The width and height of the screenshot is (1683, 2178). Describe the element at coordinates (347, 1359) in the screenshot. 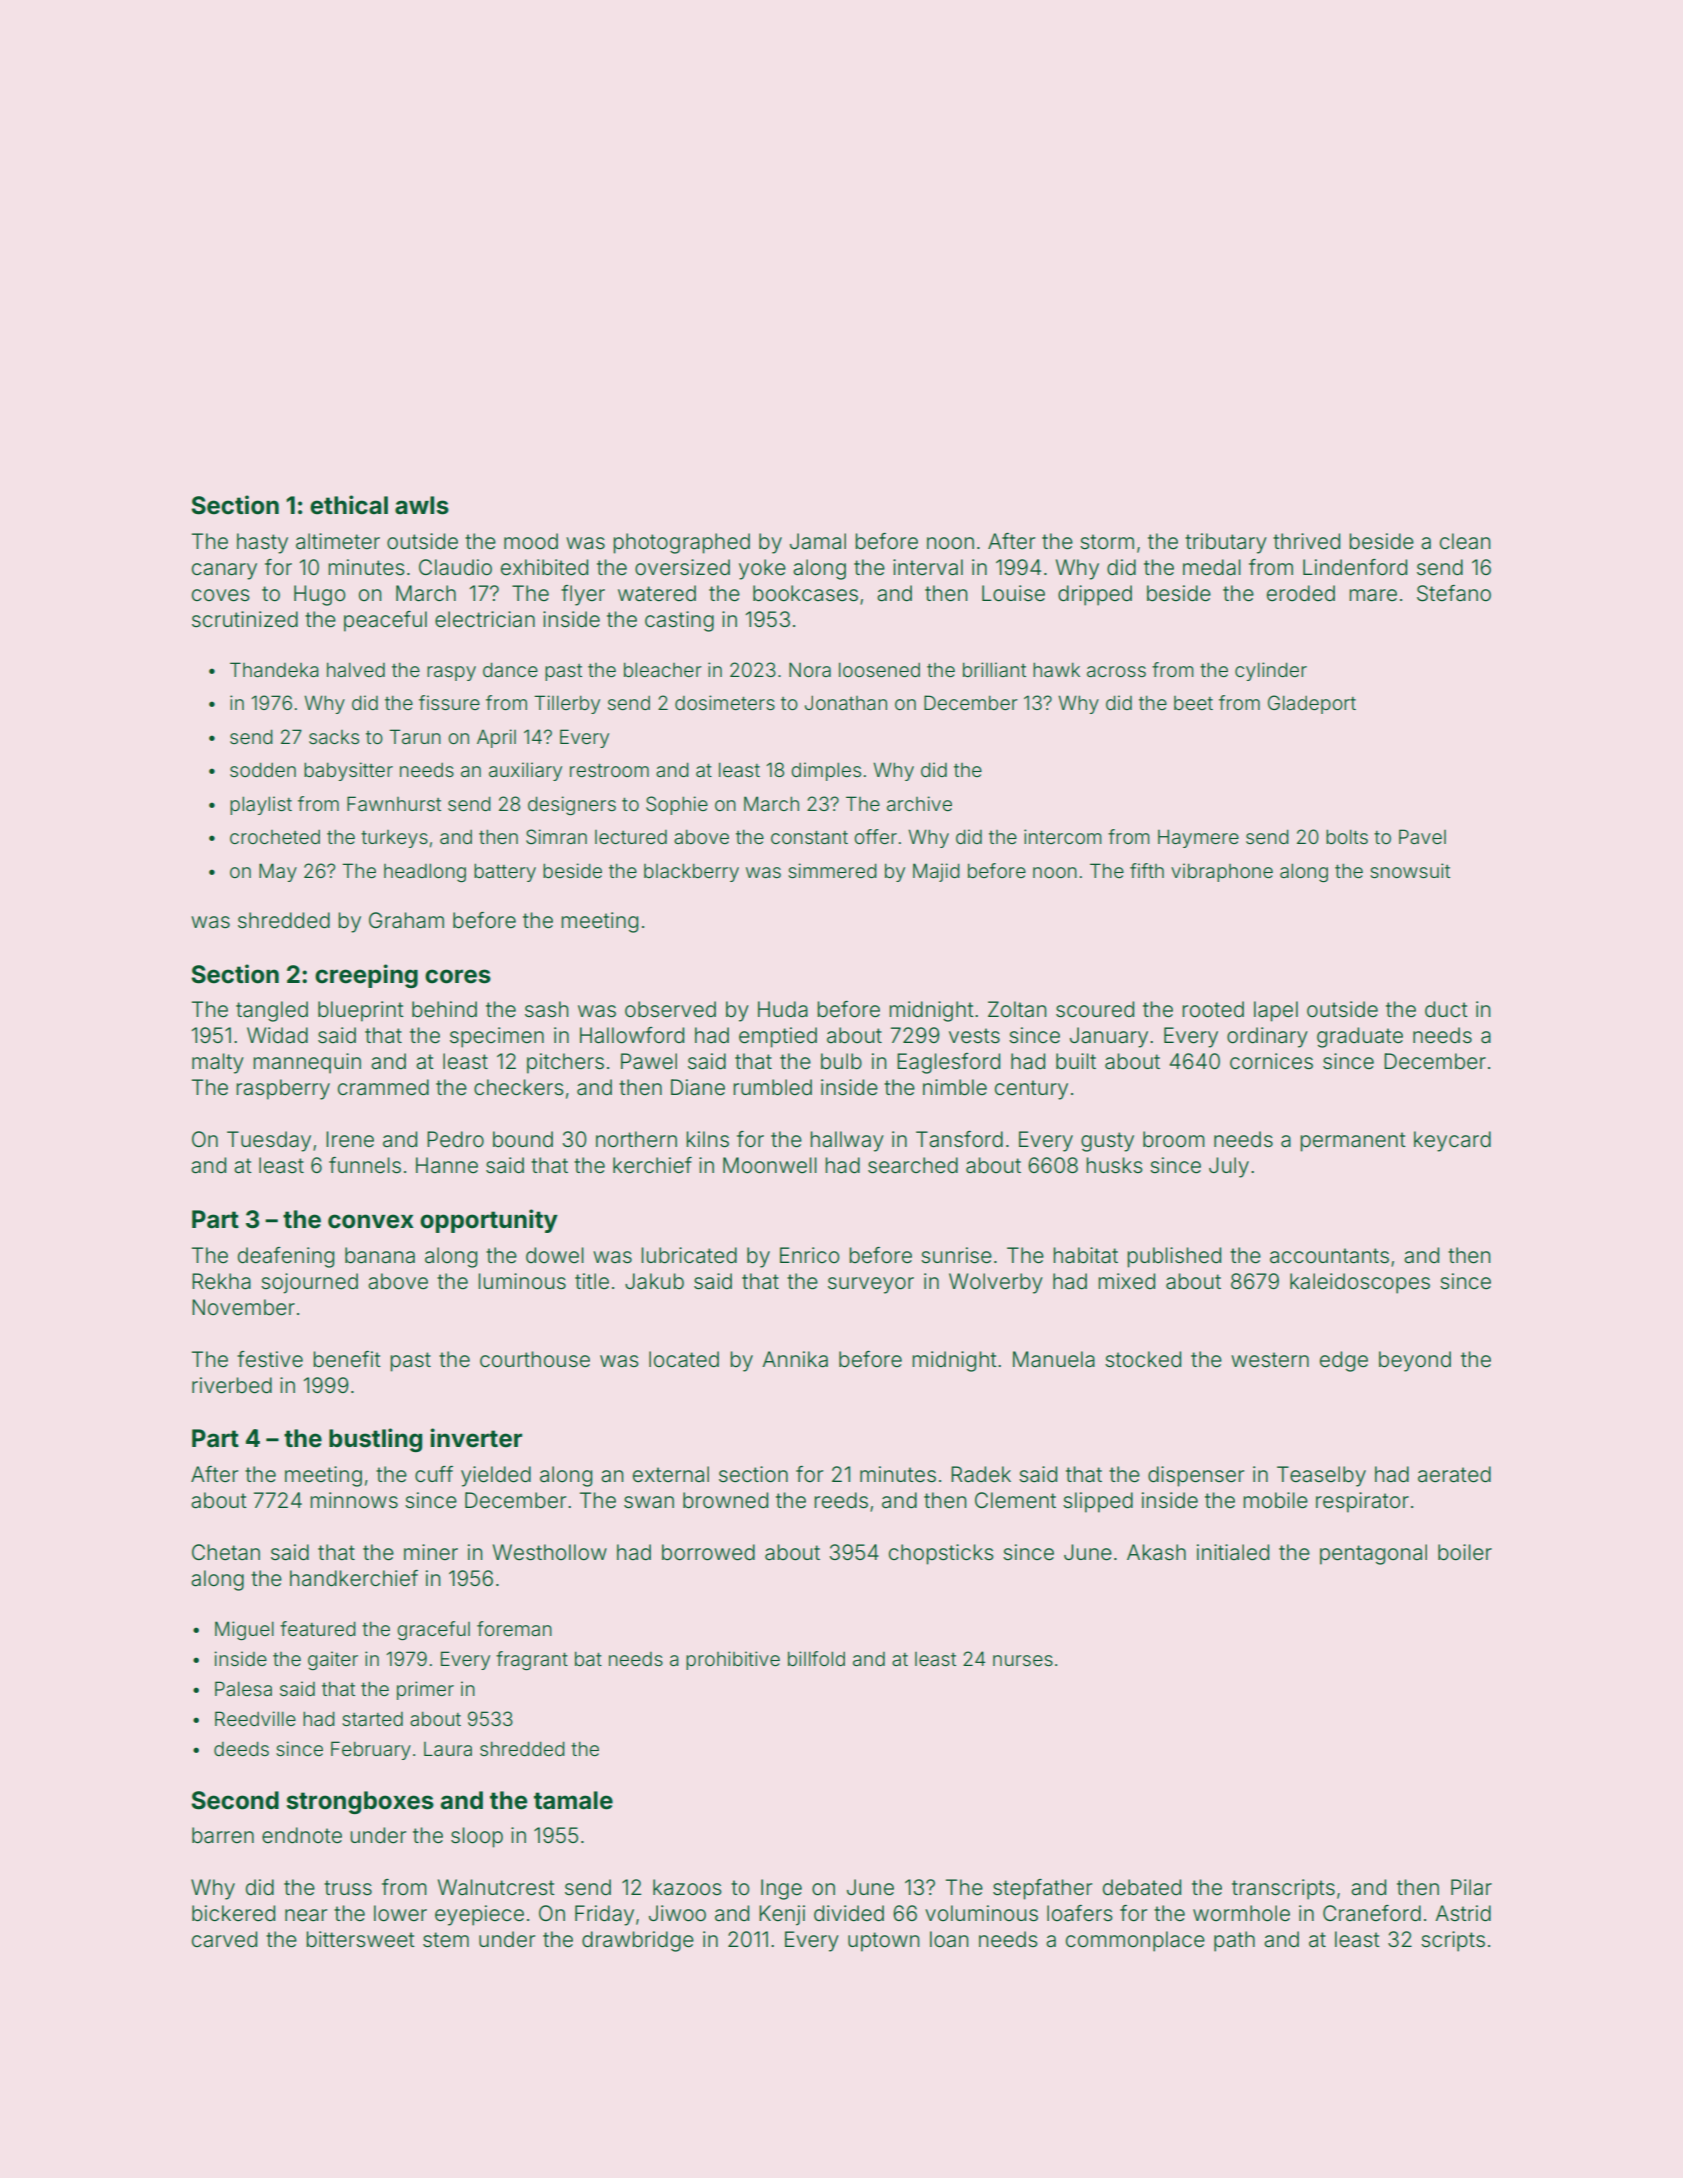

I see `benefit` at that location.
